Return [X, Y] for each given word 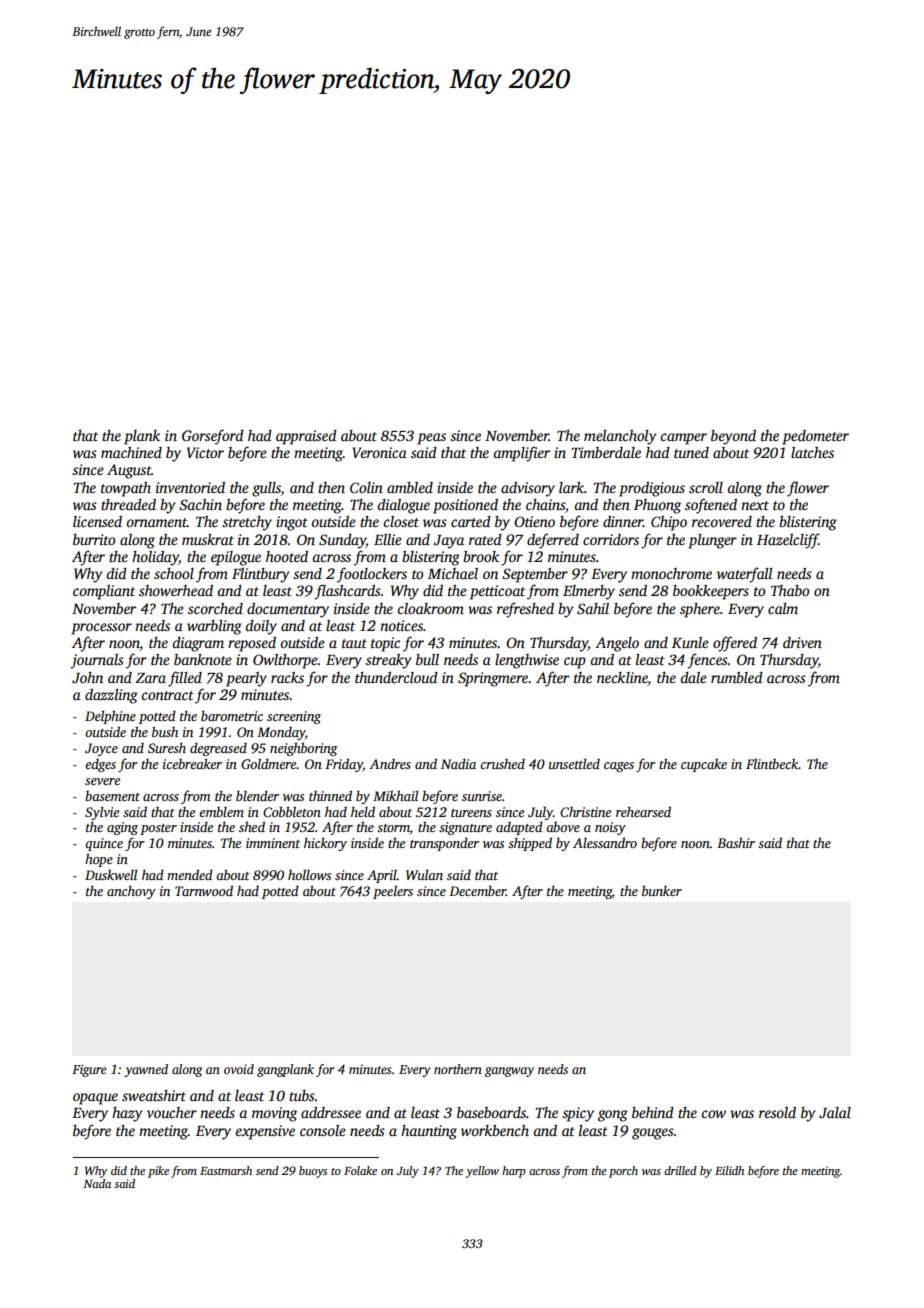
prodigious [652, 489]
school [174, 573]
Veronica [379, 452]
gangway [509, 1072]
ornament [156, 522]
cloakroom [430, 608]
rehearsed [643, 811]
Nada [97, 1183]
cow [713, 1114]
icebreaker [192, 763]
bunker [662, 890]
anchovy [131, 892]
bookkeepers [711, 592]
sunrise [482, 796]
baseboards [491, 1112]
